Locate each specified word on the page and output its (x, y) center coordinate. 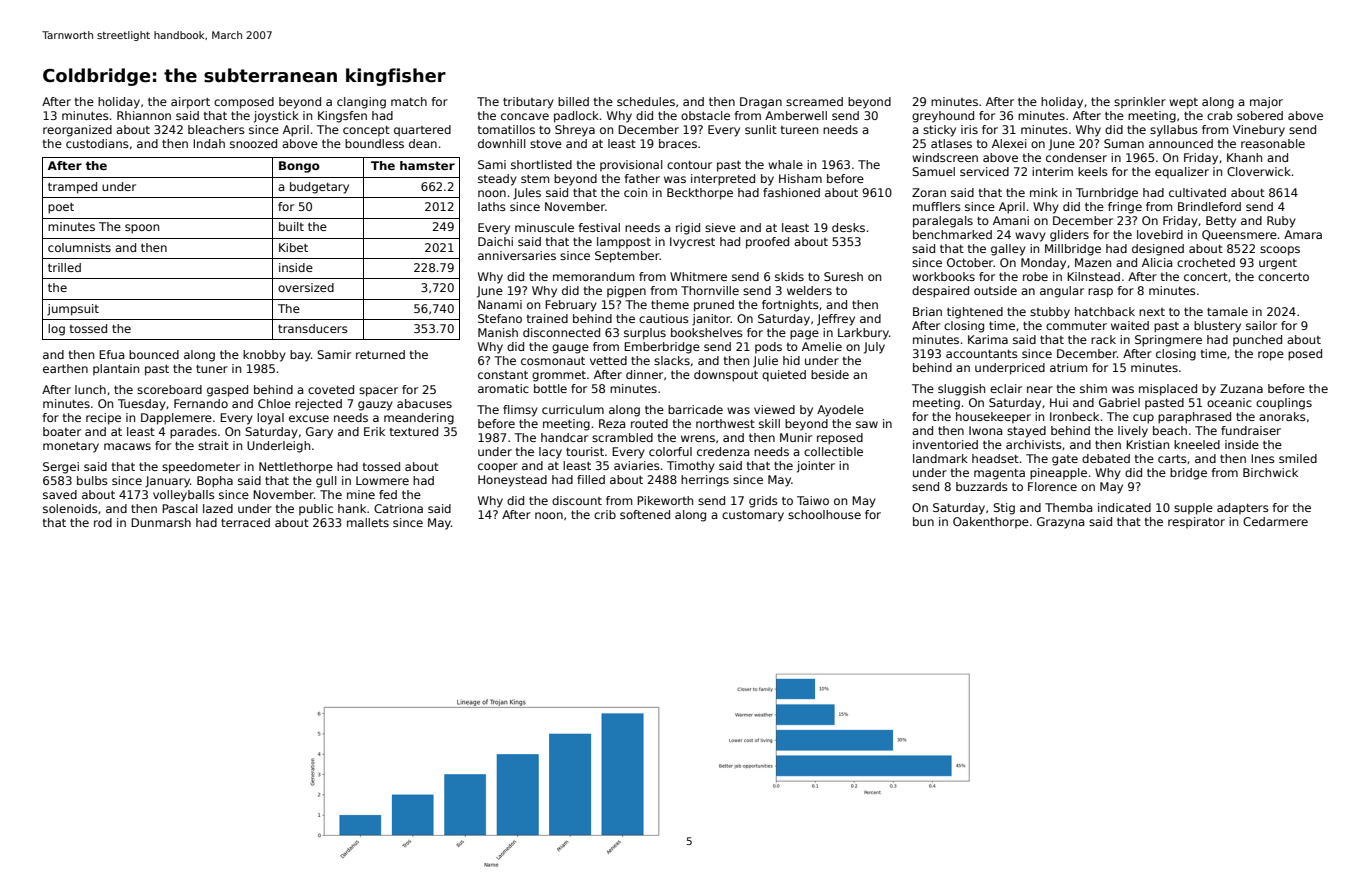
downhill (502, 143)
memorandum (593, 276)
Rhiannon (144, 115)
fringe (1125, 208)
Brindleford (1209, 206)
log (56, 330)
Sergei (61, 468)
